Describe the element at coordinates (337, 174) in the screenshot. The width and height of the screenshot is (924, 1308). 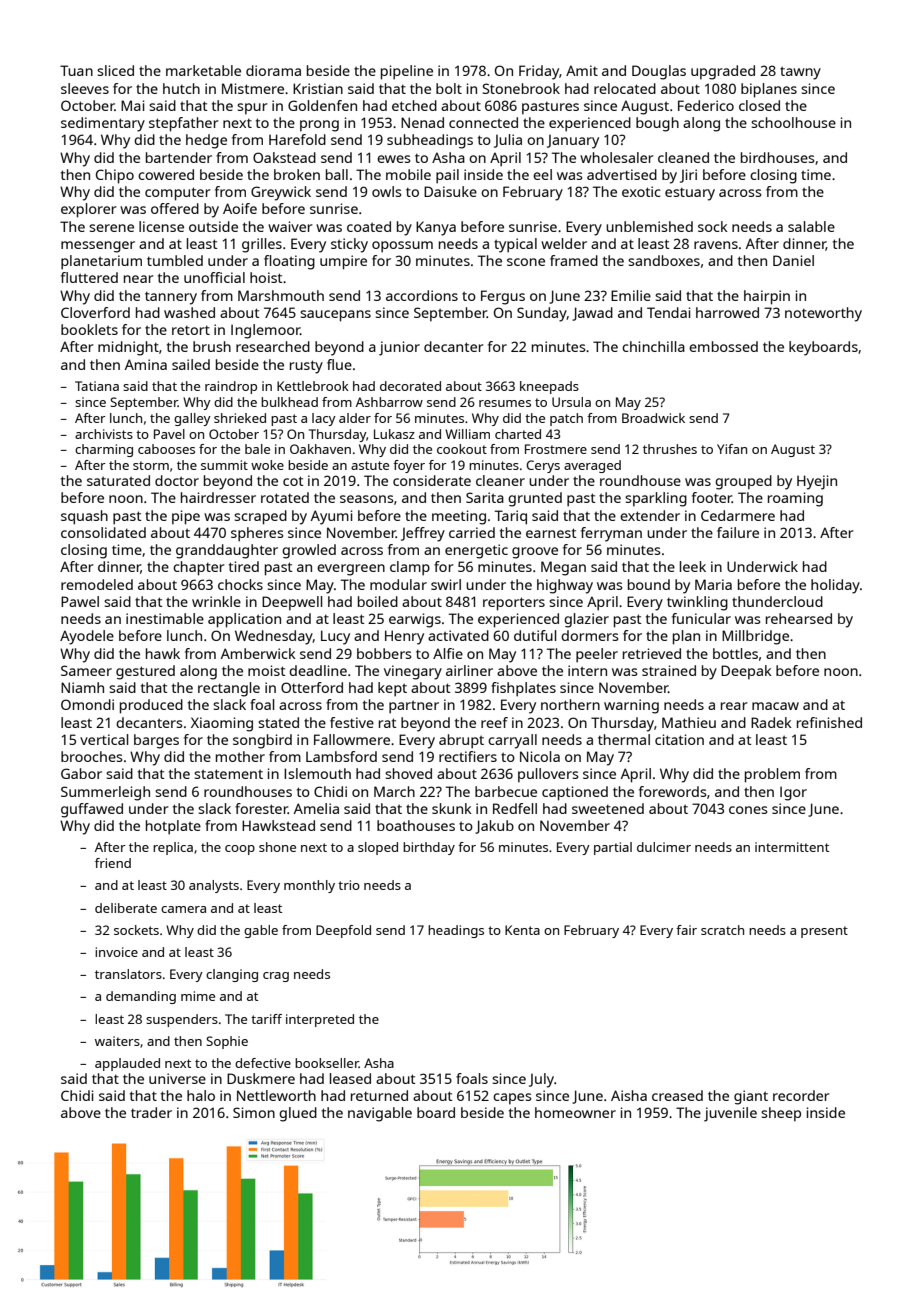
I see `ball` at that location.
